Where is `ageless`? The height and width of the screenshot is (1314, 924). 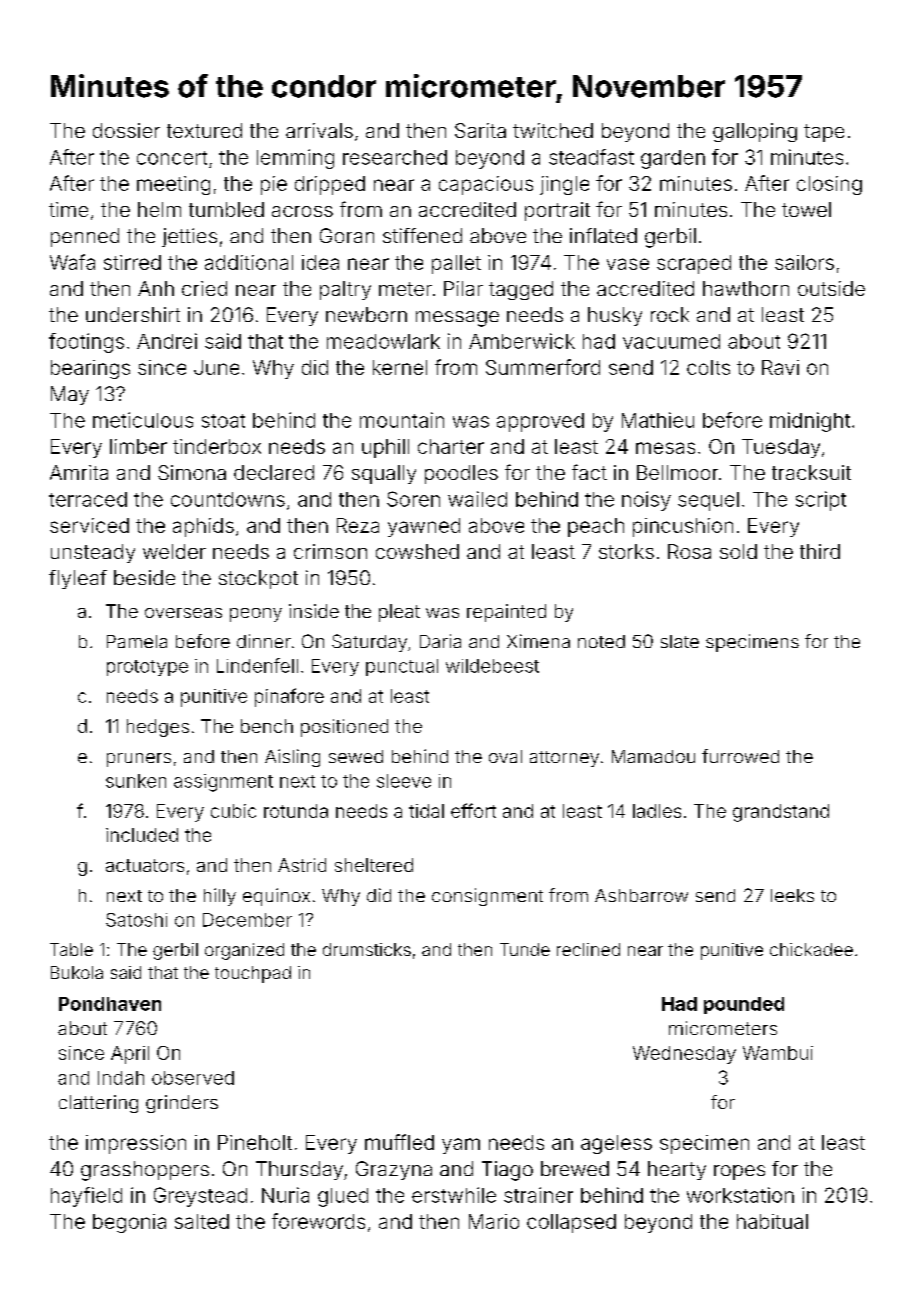
ageless is located at coordinates (616, 1144).
